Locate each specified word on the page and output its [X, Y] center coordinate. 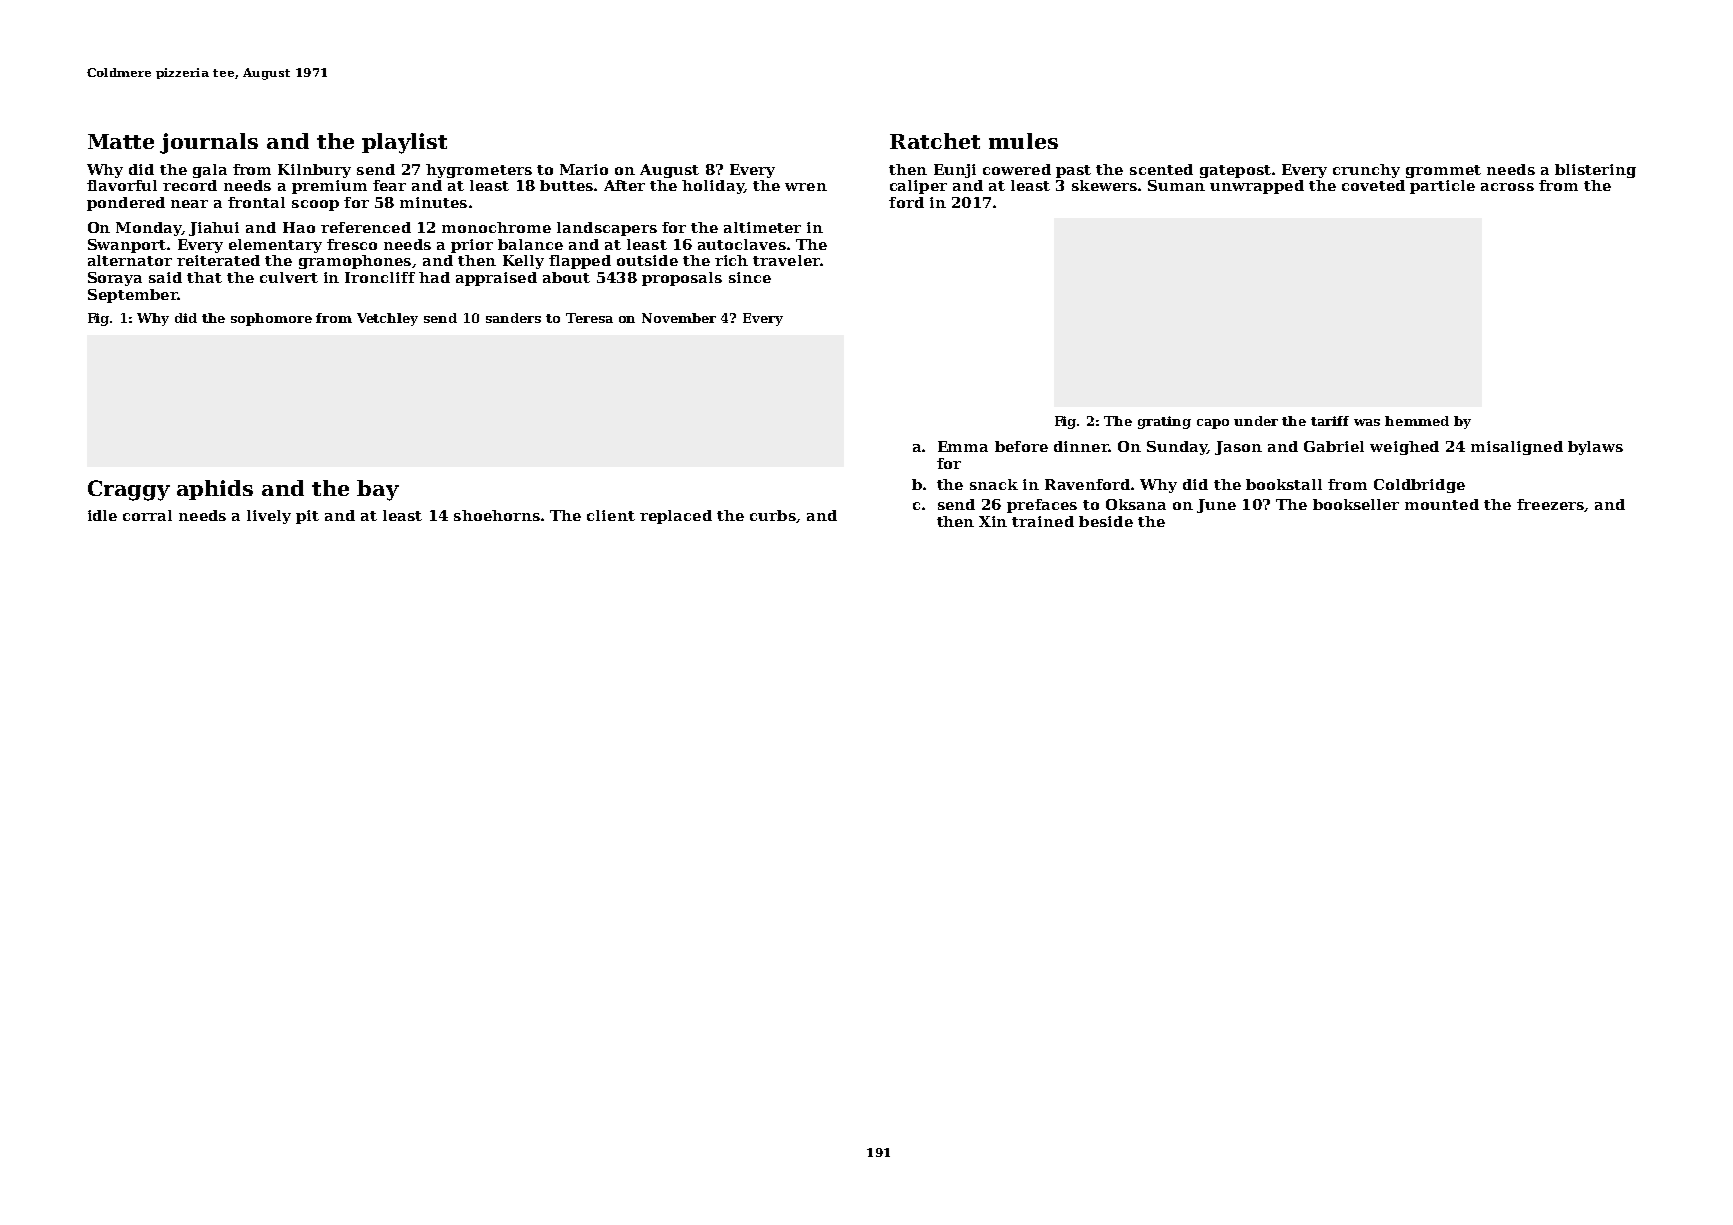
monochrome [496, 227]
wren [806, 187]
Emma [963, 446]
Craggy [129, 490]
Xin [993, 521]
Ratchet [935, 141]
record [190, 185]
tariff [1330, 421]
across [1507, 187]
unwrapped [1257, 187]
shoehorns [497, 515]
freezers [1550, 504]
